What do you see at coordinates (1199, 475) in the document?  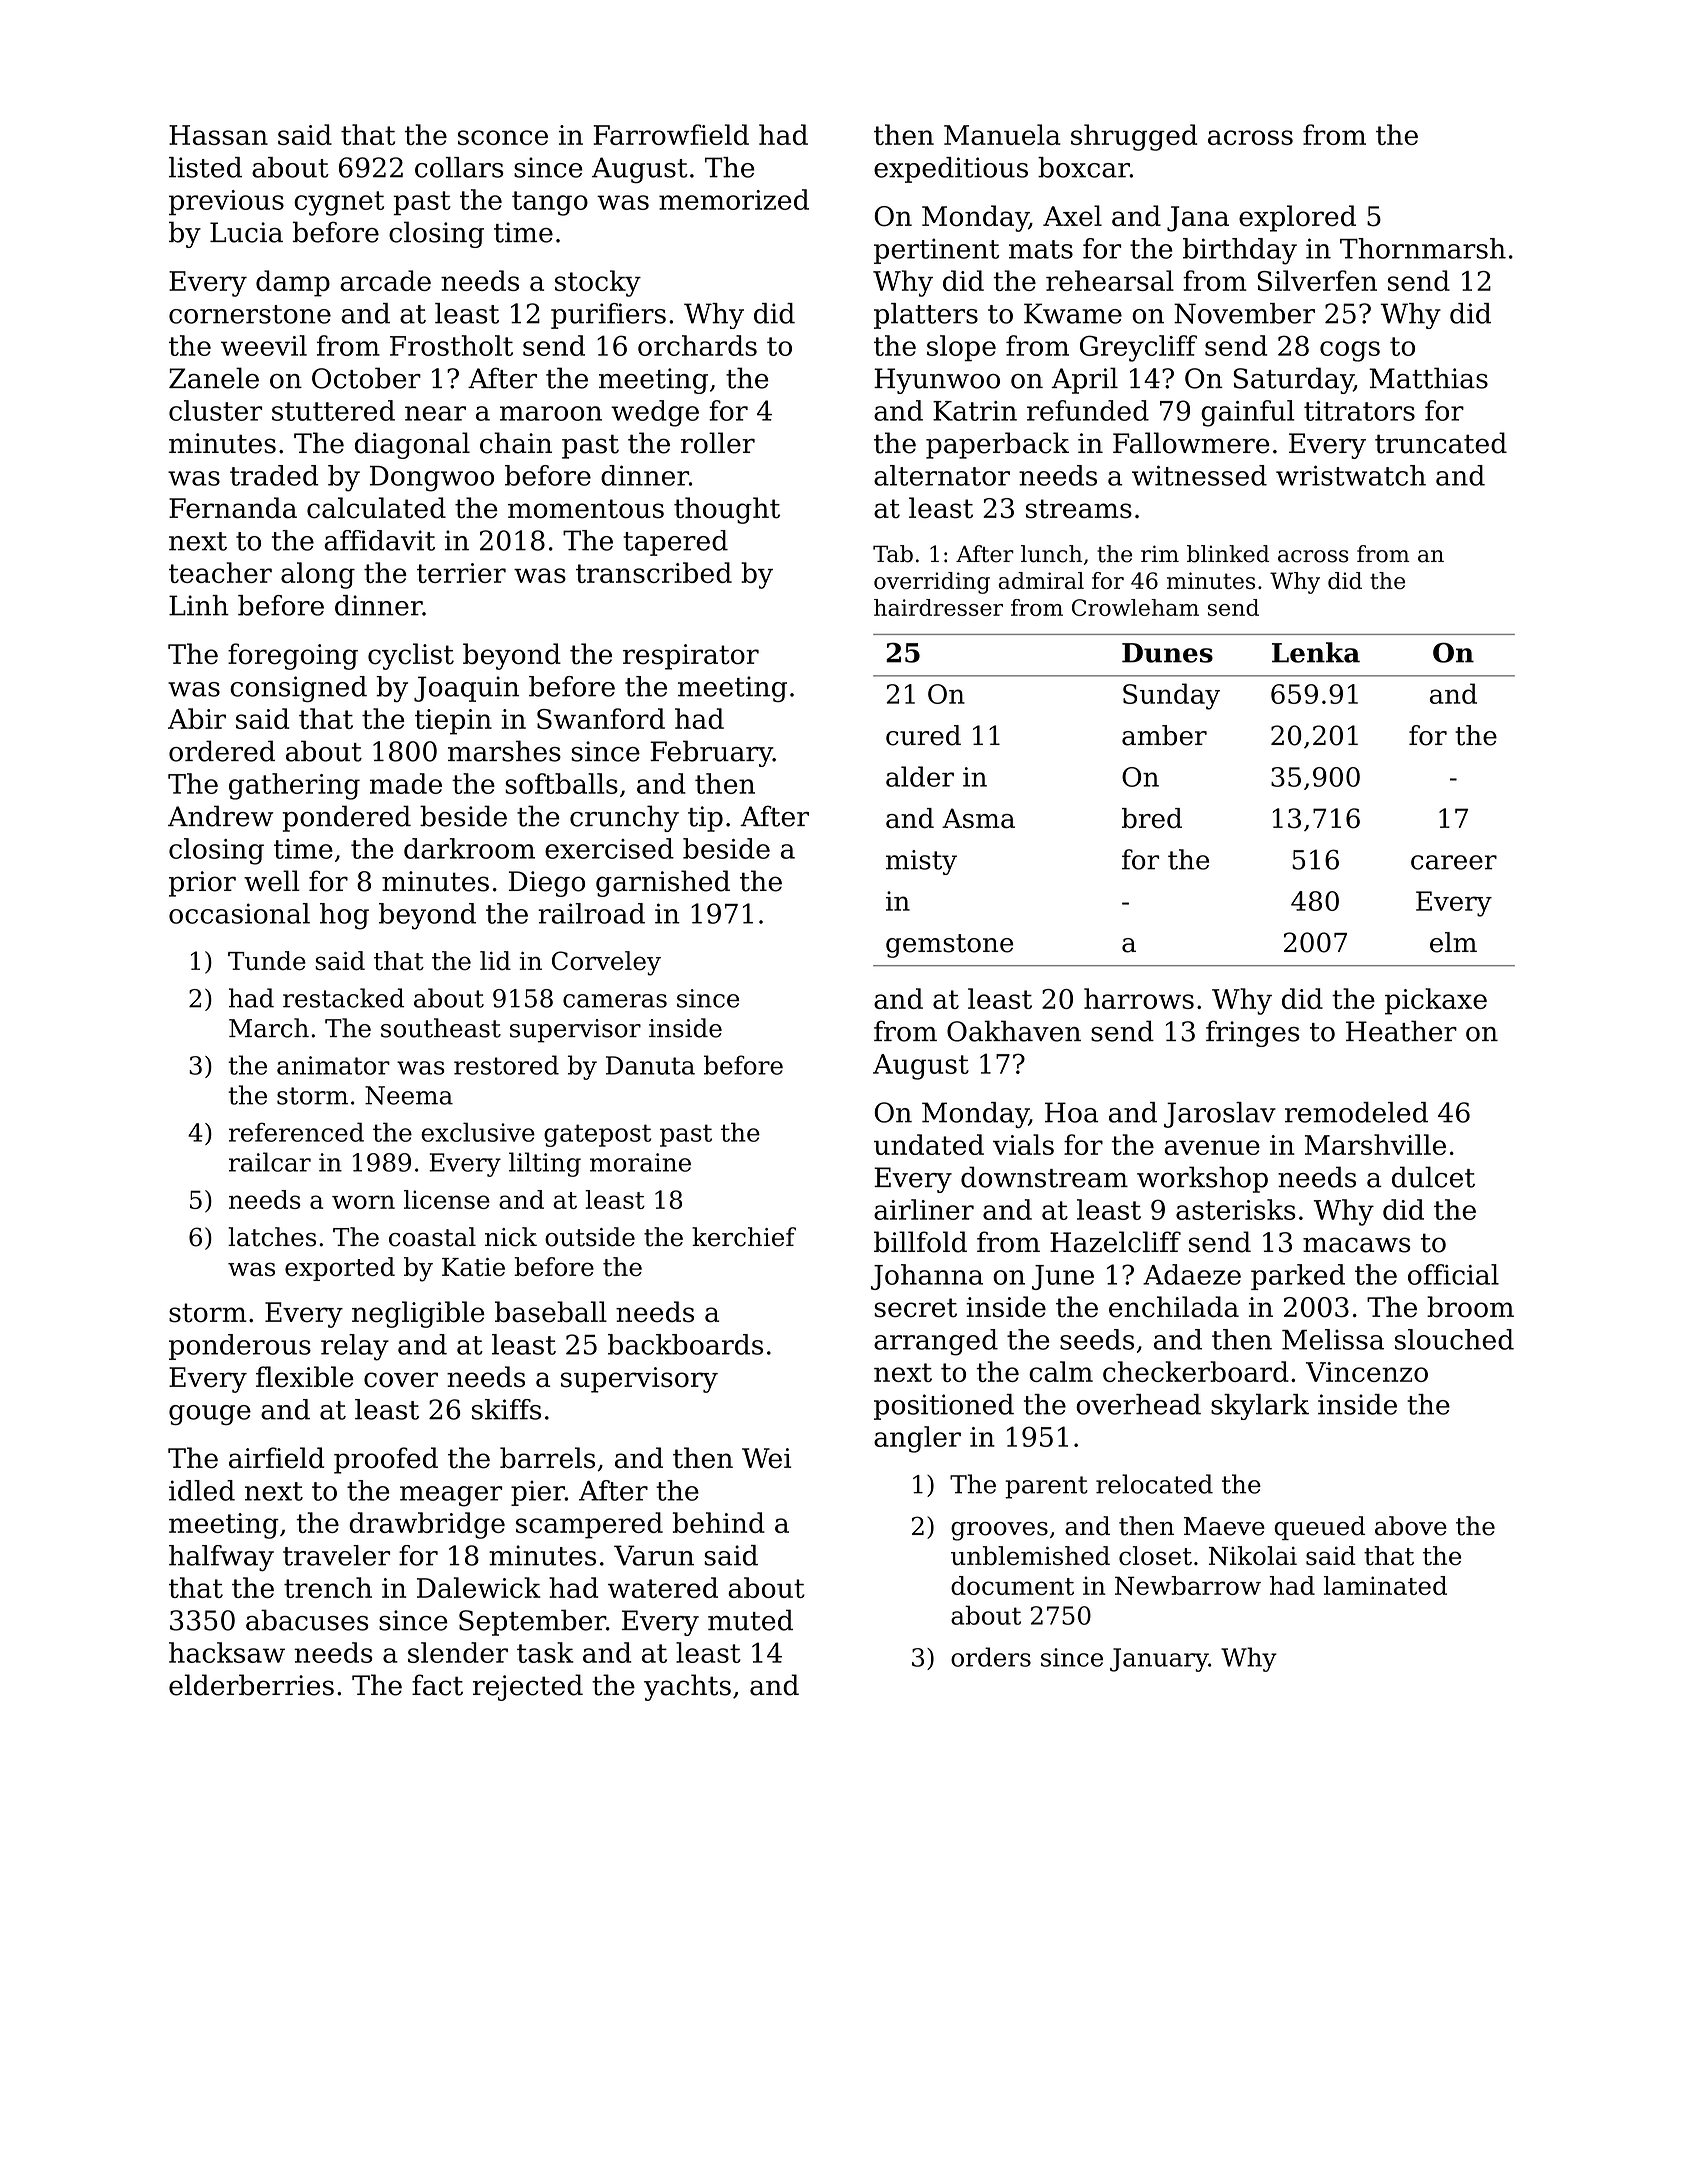 I see `witnessed` at bounding box center [1199, 475].
